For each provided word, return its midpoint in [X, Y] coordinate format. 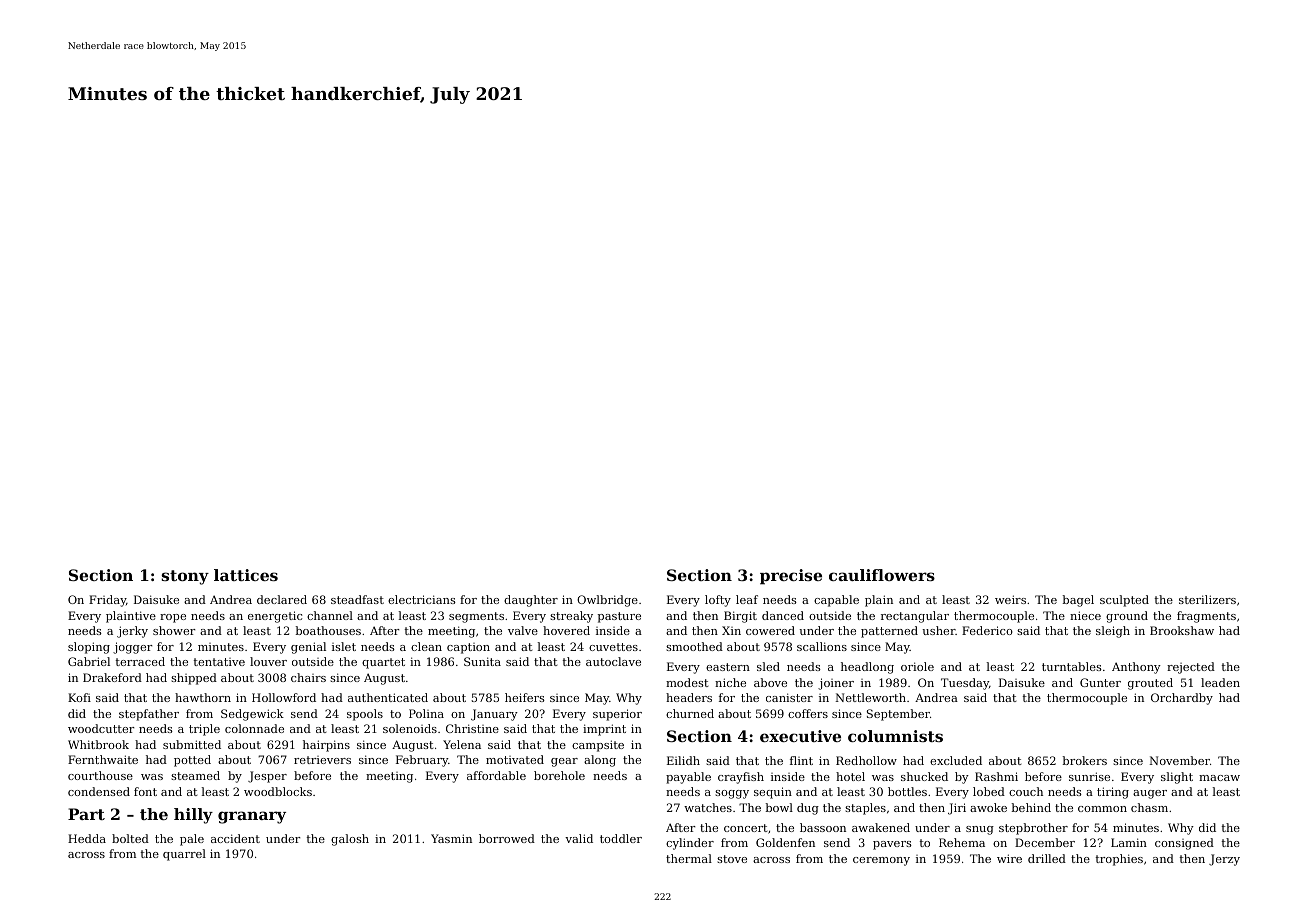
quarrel [184, 855]
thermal [689, 858]
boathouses [328, 630]
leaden [1220, 682]
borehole [559, 775]
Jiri [957, 809]
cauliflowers [882, 575]
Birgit [740, 617]
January [494, 715]
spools [365, 715]
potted [192, 761]
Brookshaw [1182, 630]
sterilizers [1207, 599]
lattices [246, 575]
